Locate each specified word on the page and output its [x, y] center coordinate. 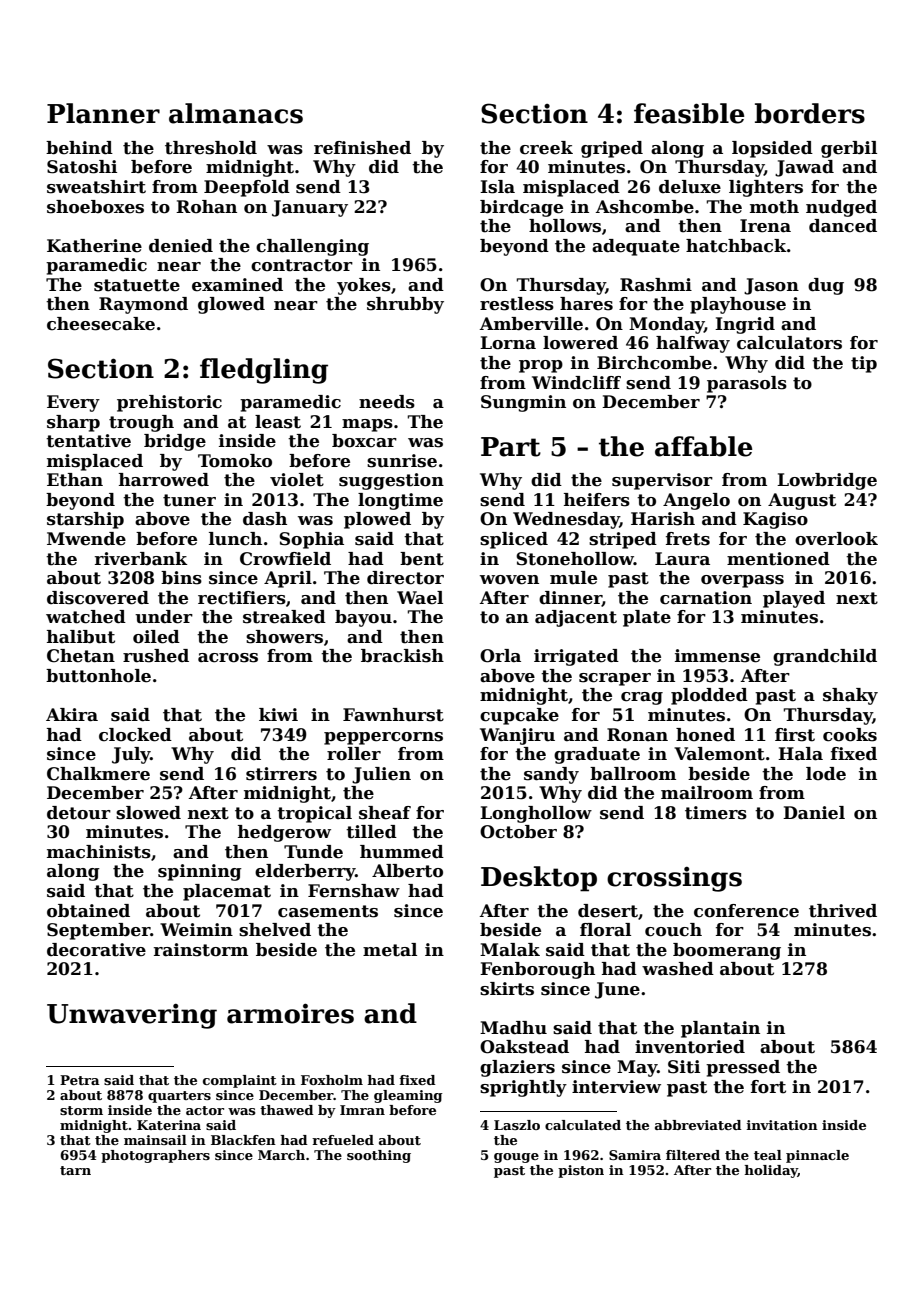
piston [581, 1171]
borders [810, 113]
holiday [771, 1171]
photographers [155, 1156]
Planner [103, 113]
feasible [689, 113]
